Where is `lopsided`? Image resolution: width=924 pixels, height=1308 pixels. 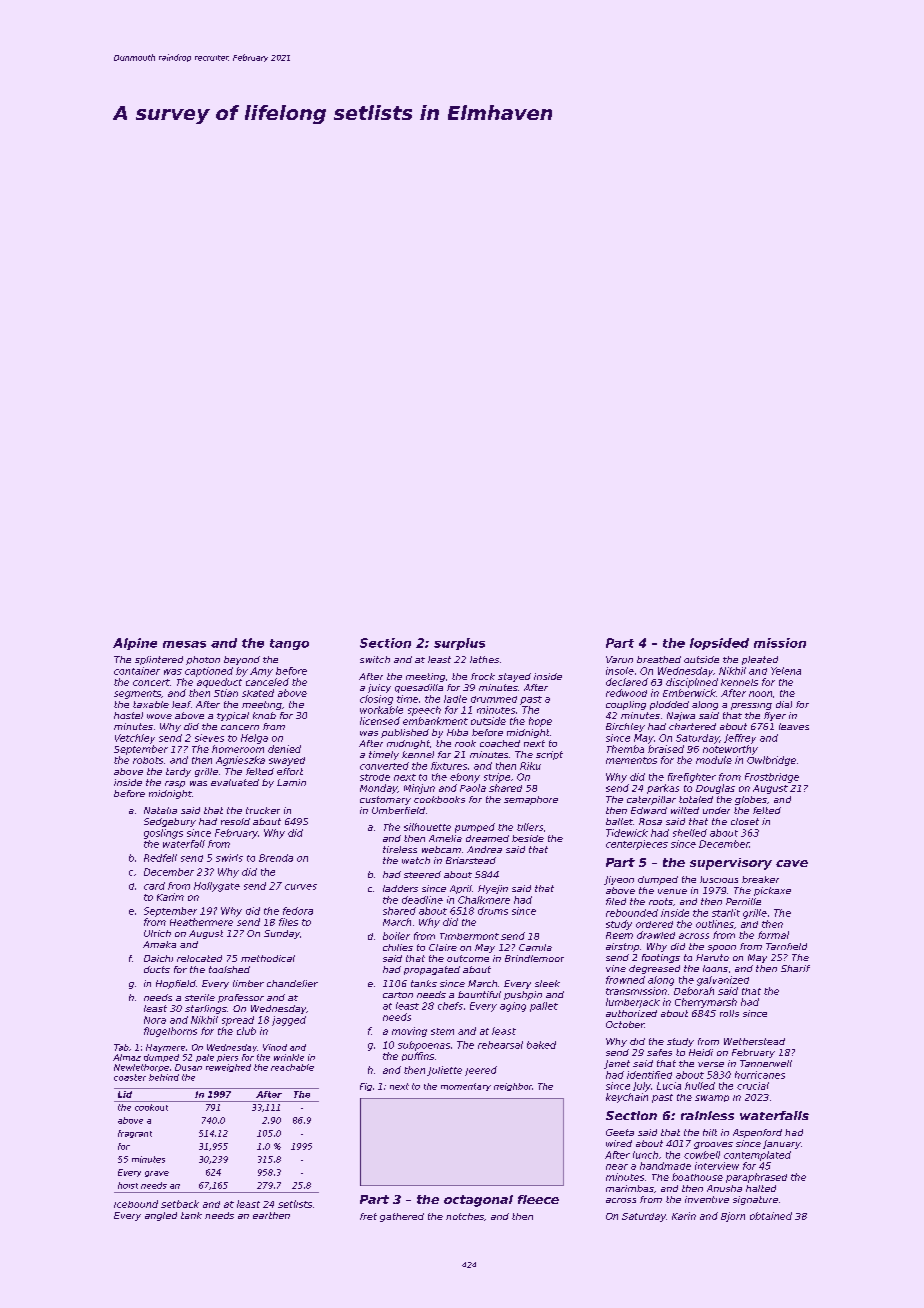
lopsided is located at coordinates (719, 644).
